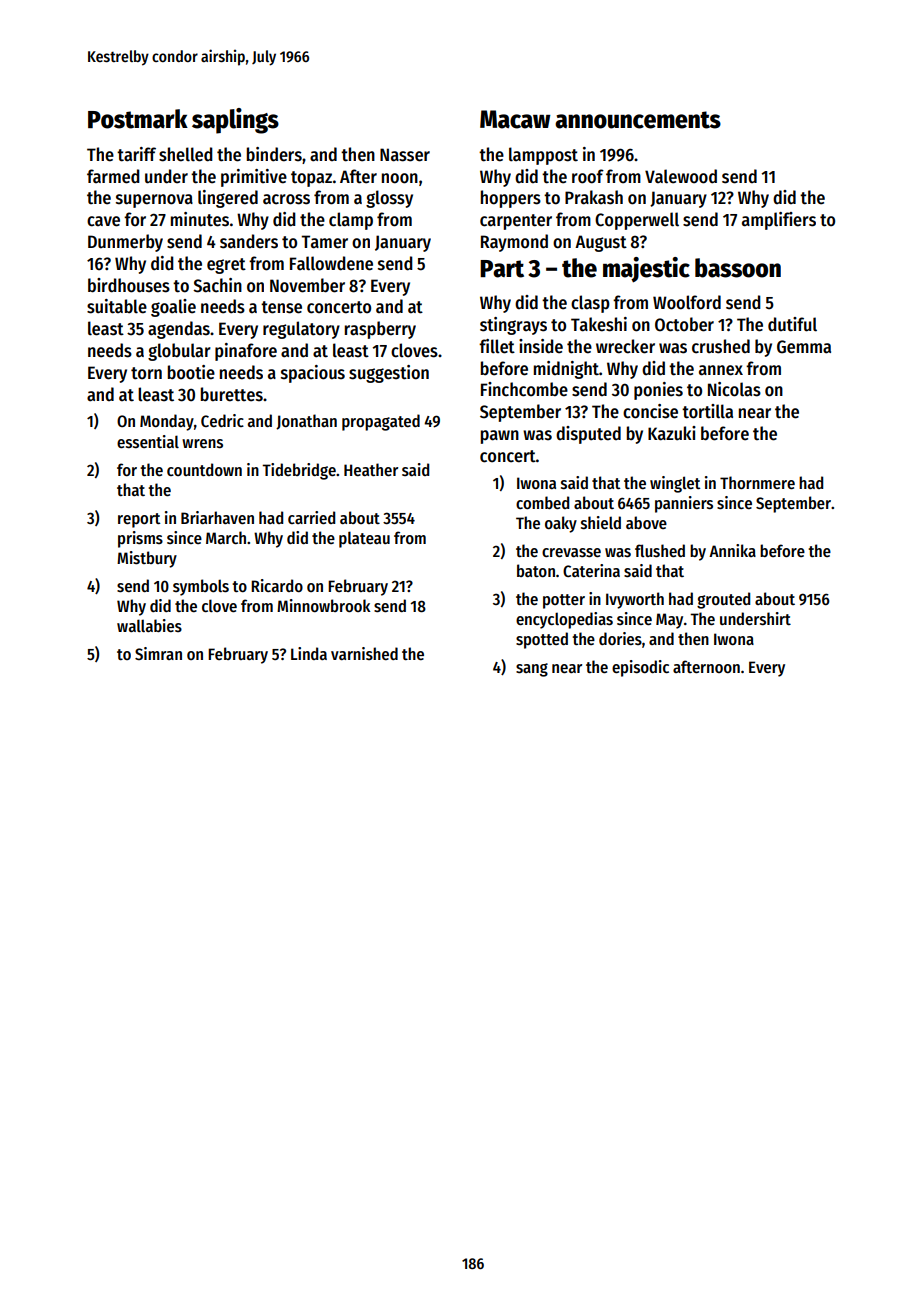 Image resolution: width=924 pixels, height=1308 pixels. What do you see at coordinates (638, 120) in the image?
I see `announcements` at bounding box center [638, 120].
